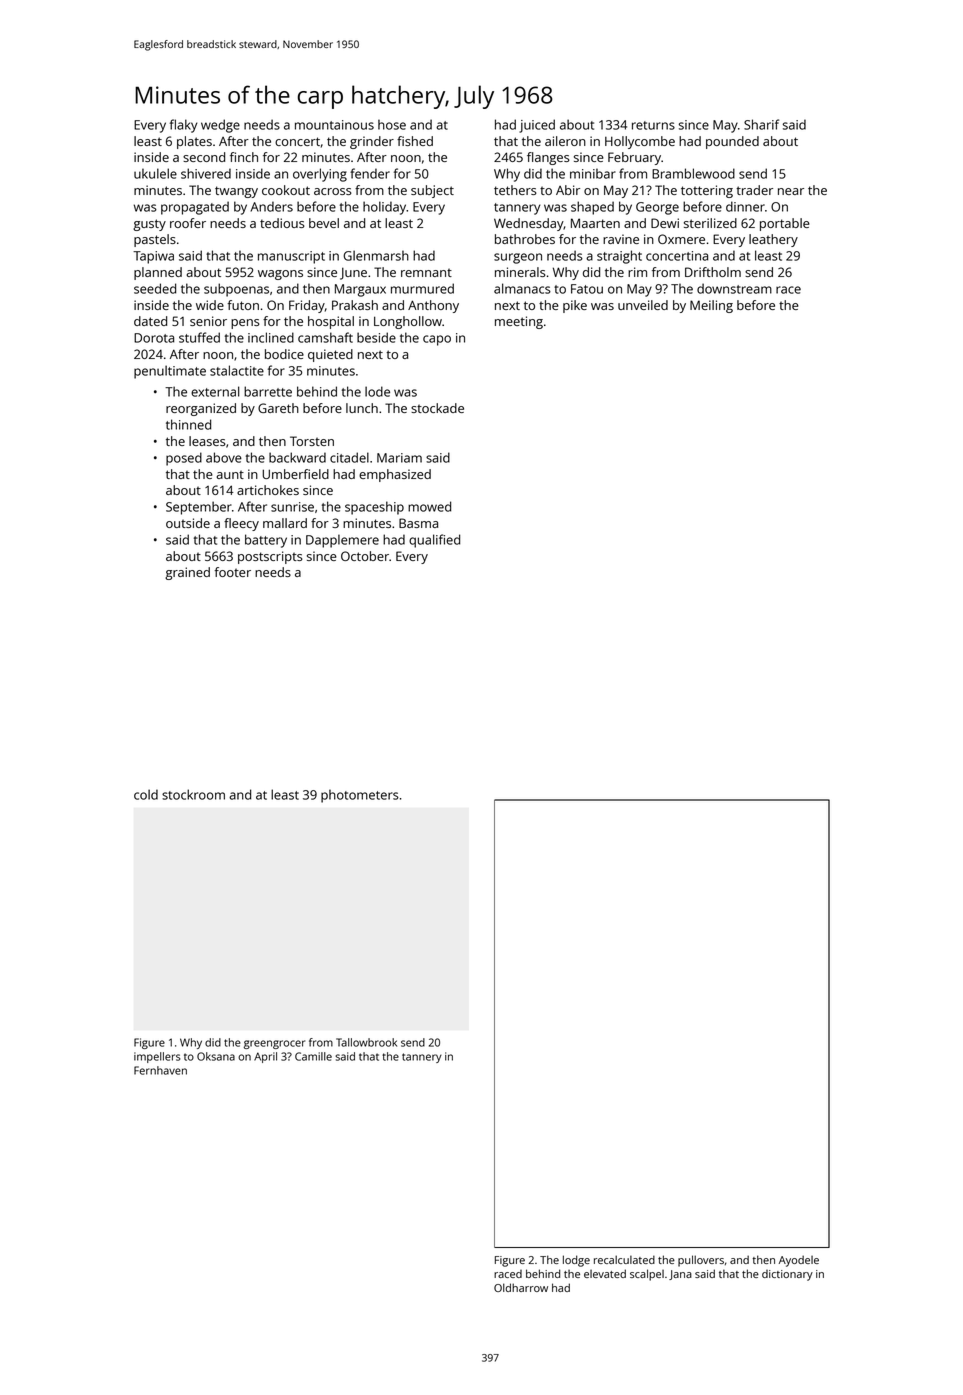 The image size is (963, 1395). Describe the element at coordinates (146, 794) in the image. I see `cold` at that location.
